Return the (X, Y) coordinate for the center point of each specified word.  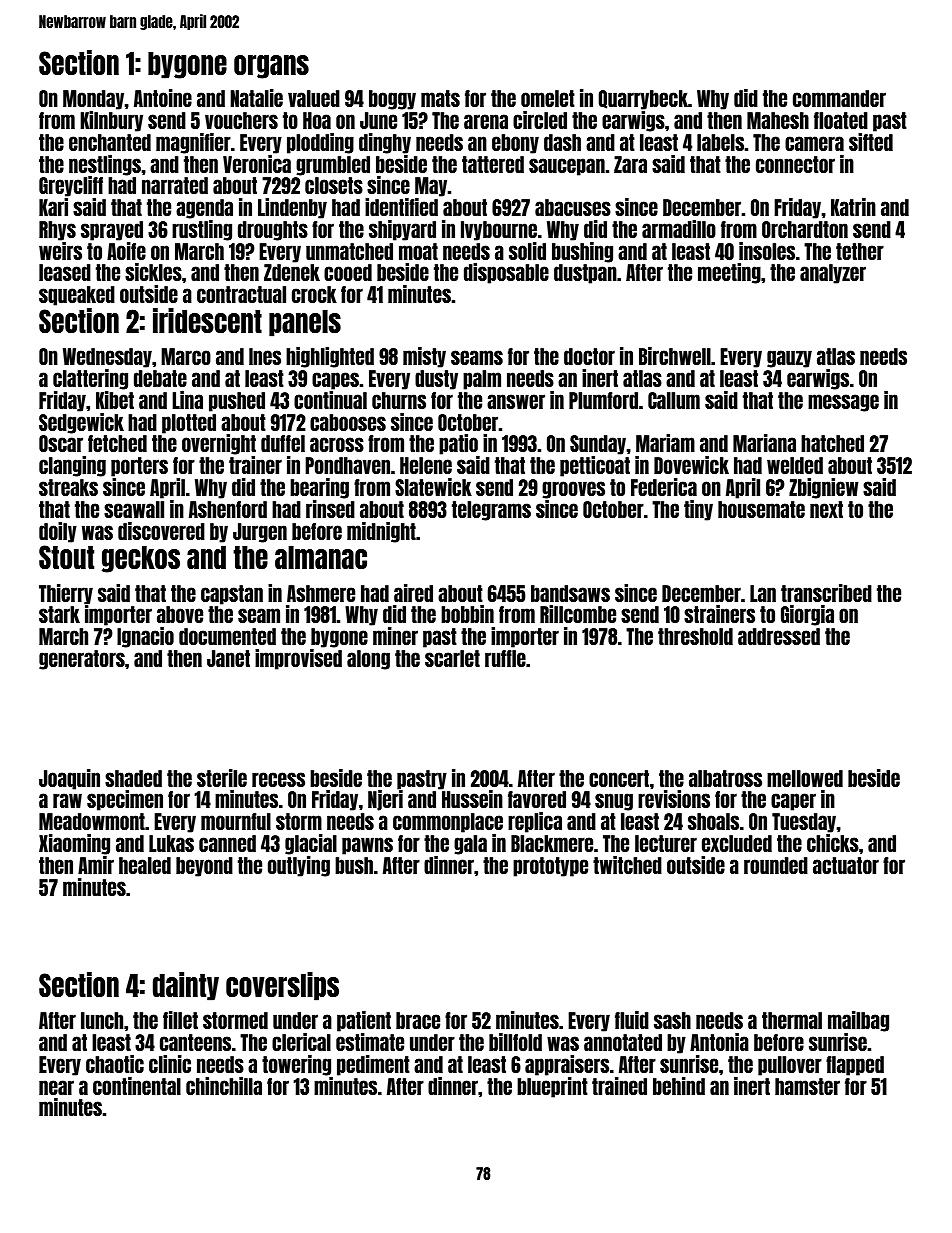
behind (679, 1086)
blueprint (552, 1087)
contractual (241, 294)
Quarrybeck (643, 100)
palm (482, 380)
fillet (180, 1020)
